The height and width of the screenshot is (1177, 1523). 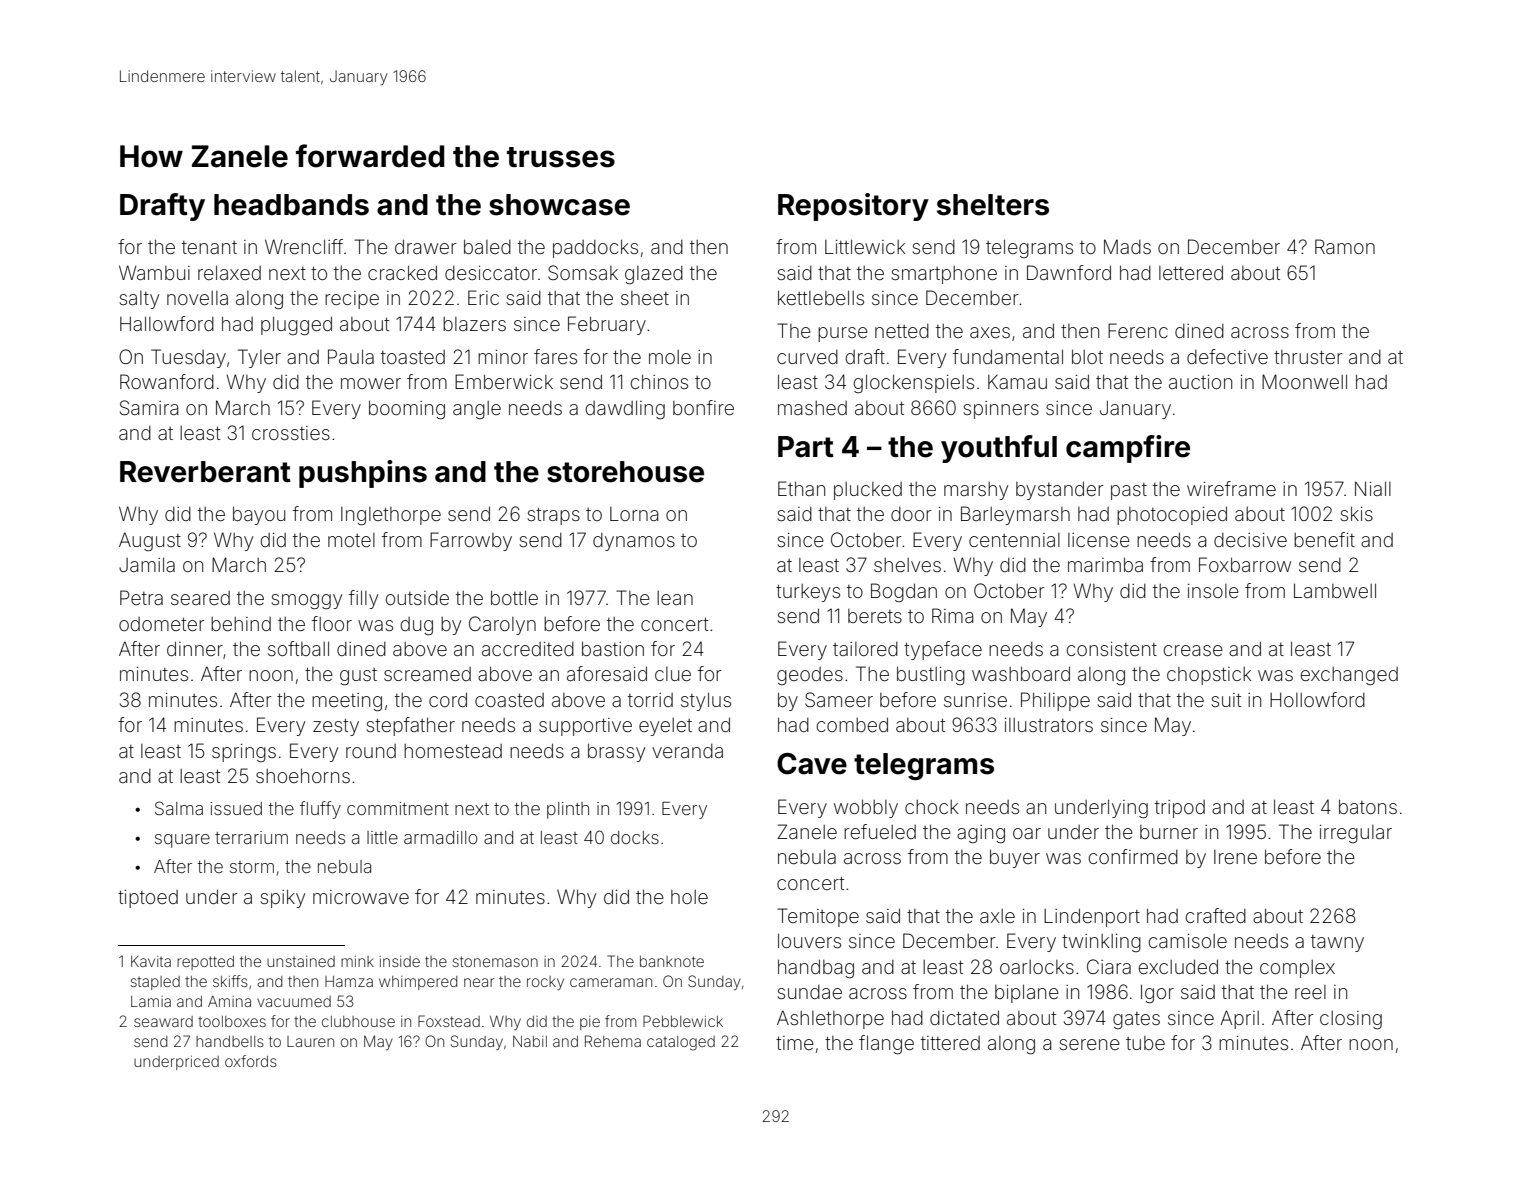 What do you see at coordinates (993, 205) in the screenshot?
I see `shelters` at bounding box center [993, 205].
